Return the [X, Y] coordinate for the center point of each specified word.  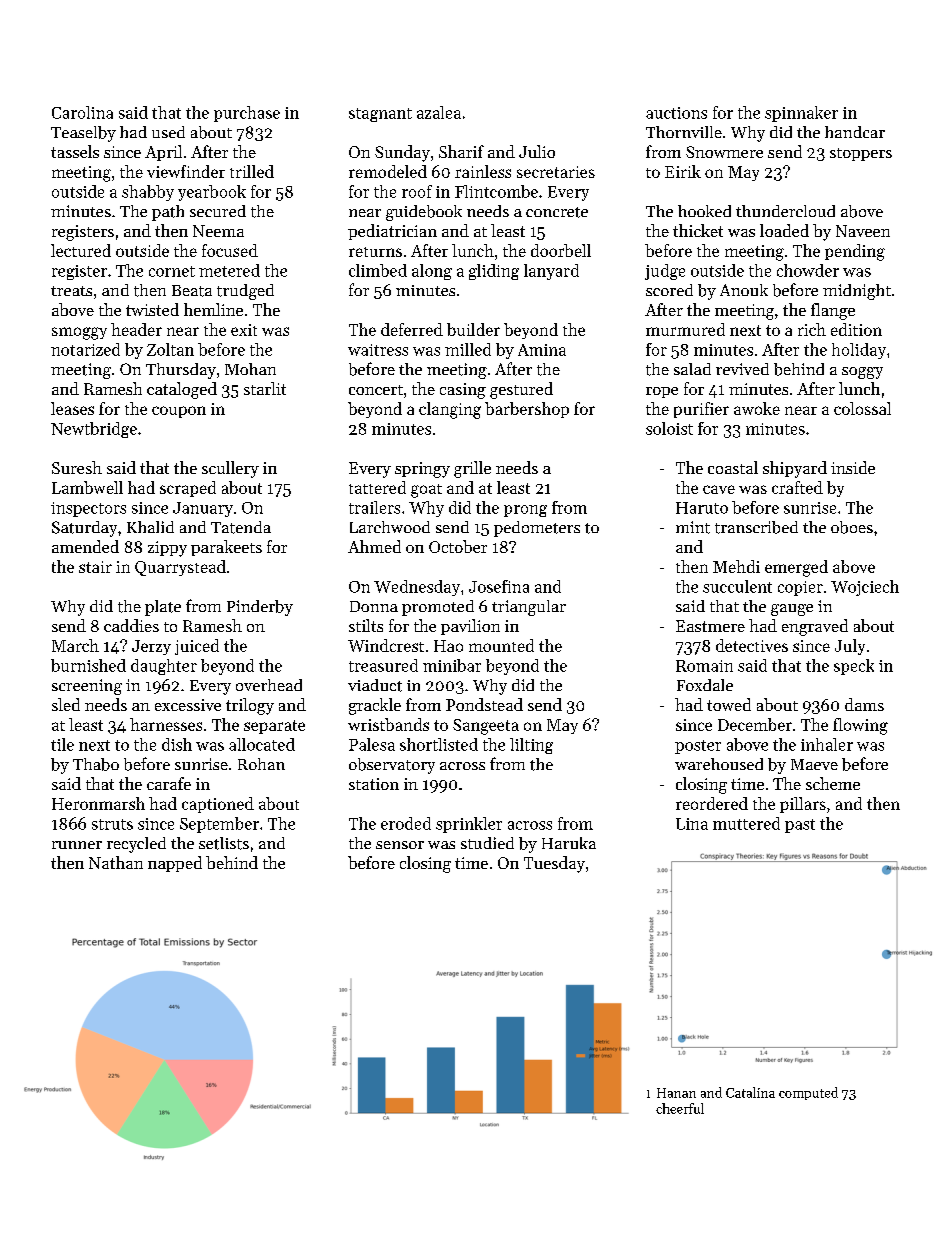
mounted [501, 645]
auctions [676, 113]
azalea [439, 112]
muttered [746, 823]
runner [77, 845]
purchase [247, 114]
